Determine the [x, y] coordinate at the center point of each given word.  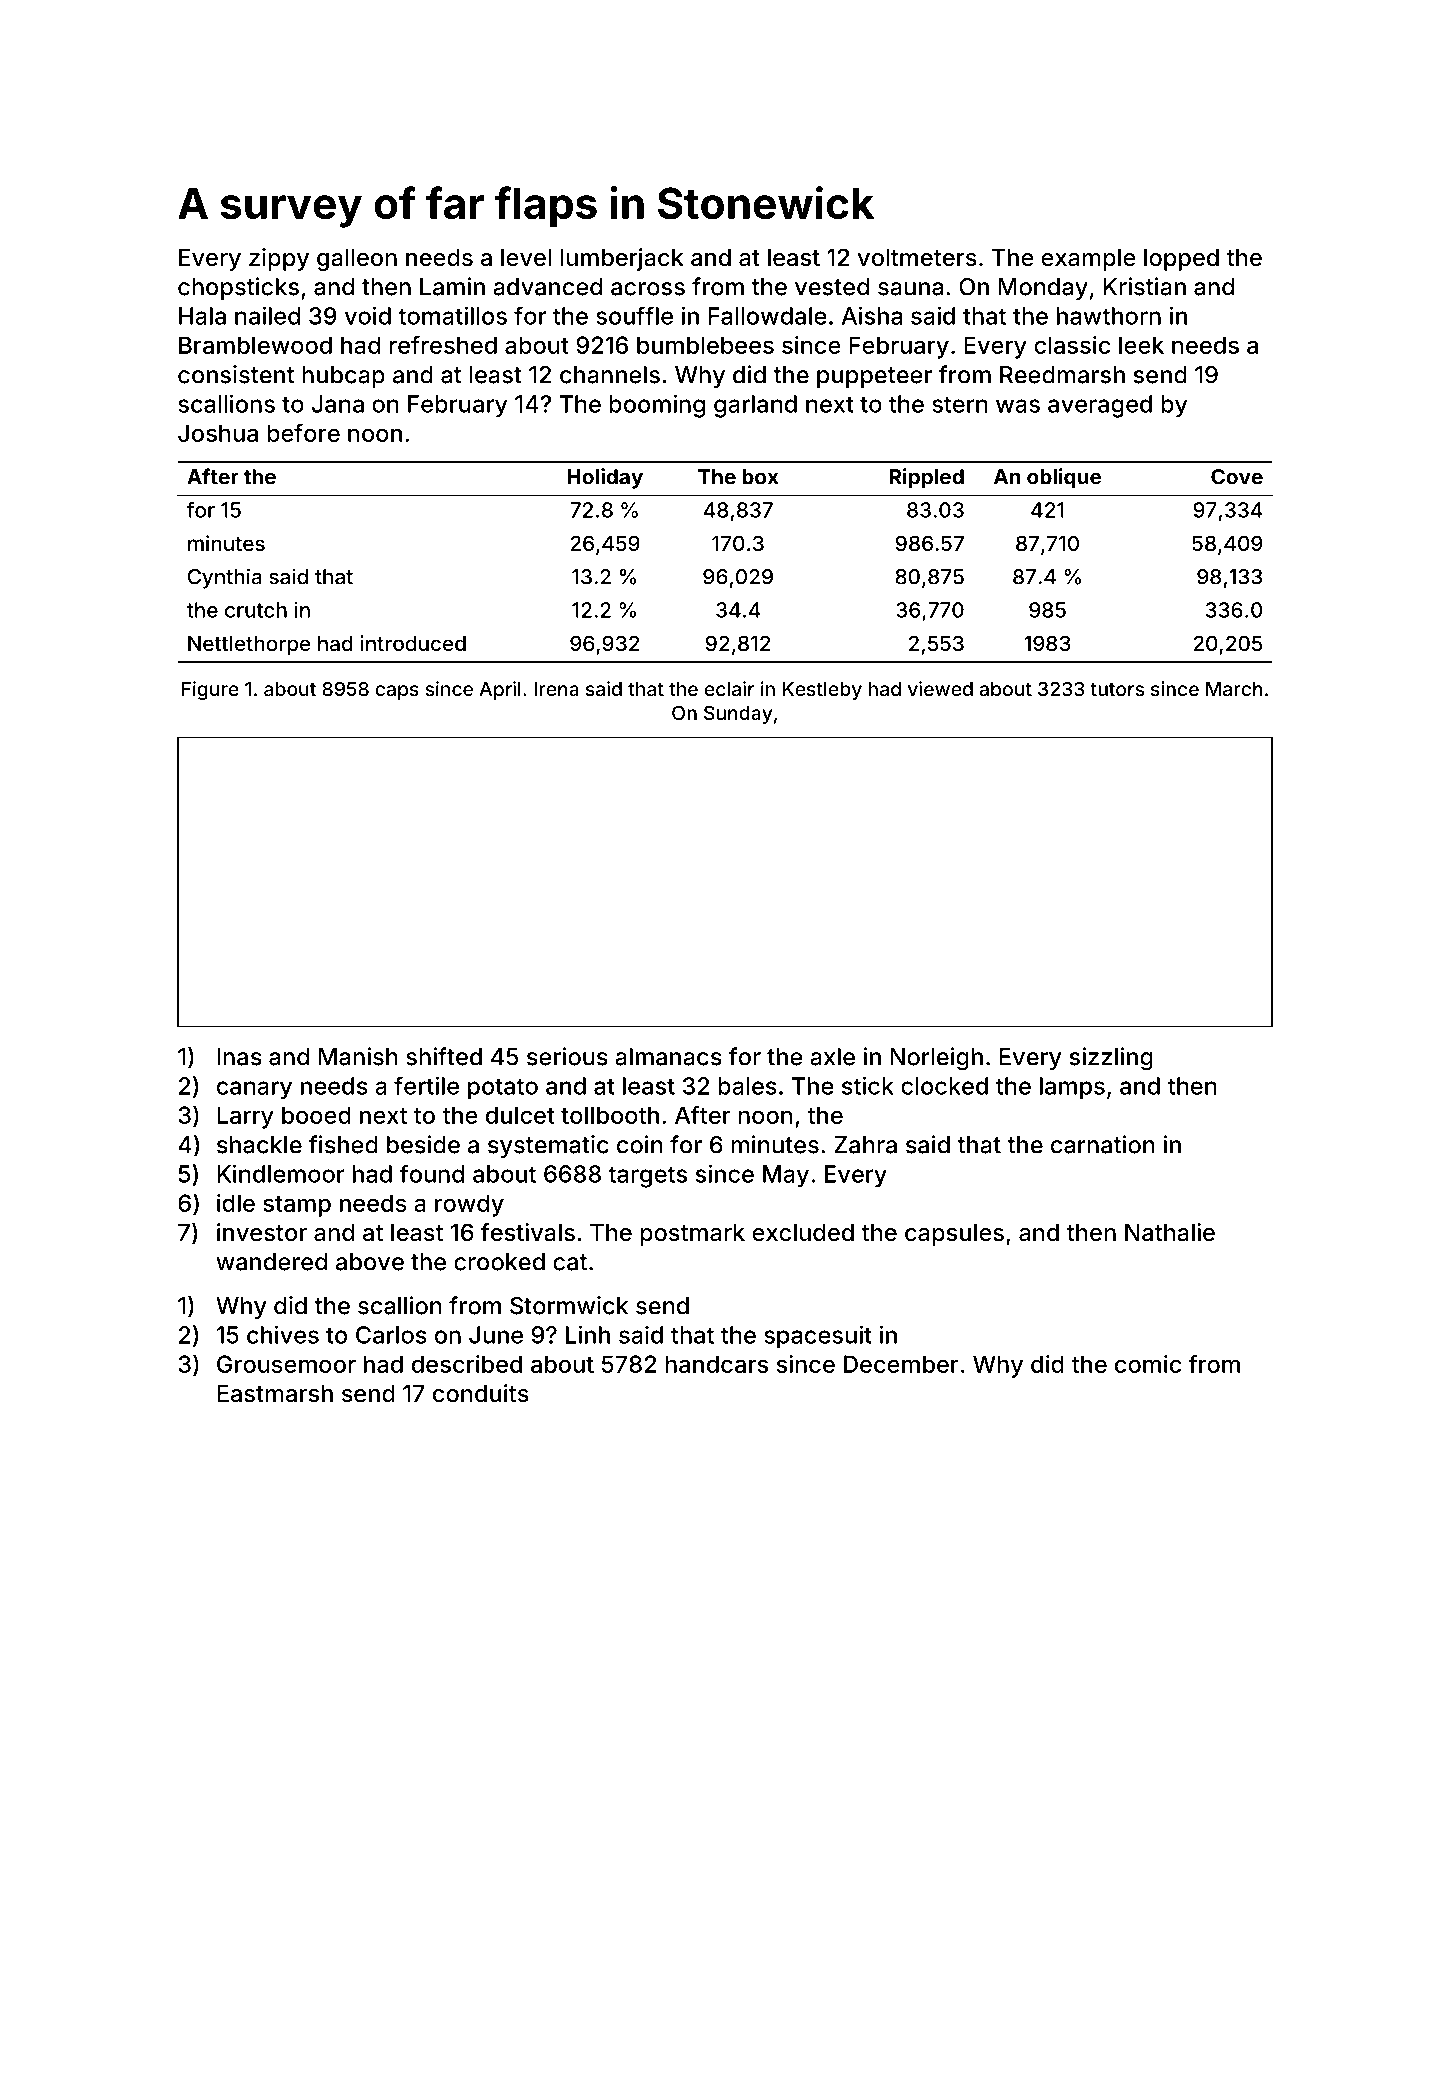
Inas [239, 1057]
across [648, 289]
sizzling [1111, 1059]
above [370, 1262]
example [1088, 260]
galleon [357, 260]
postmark [692, 1235]
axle [832, 1057]
